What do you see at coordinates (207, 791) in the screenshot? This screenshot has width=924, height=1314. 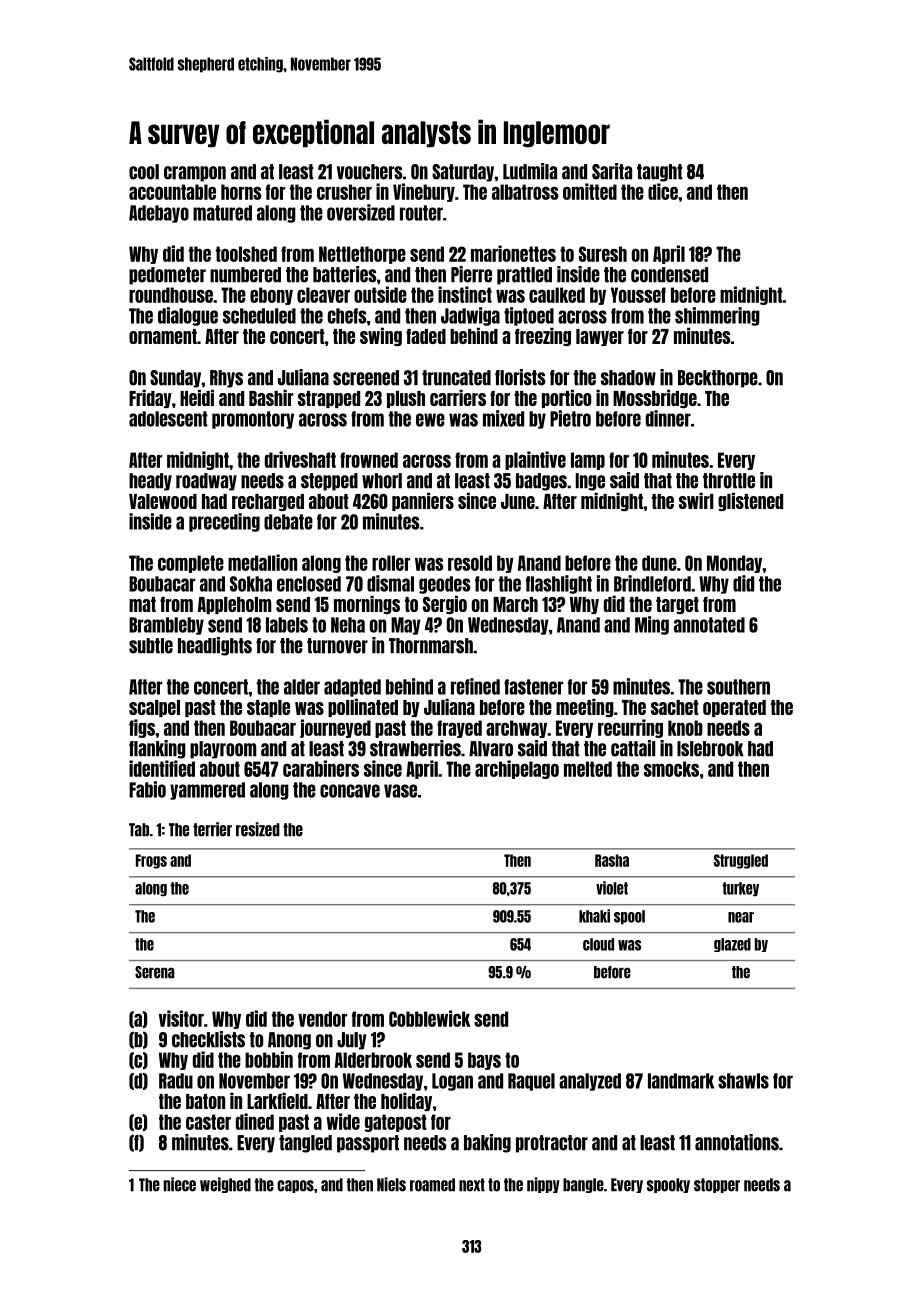 I see `yammered` at bounding box center [207, 791].
